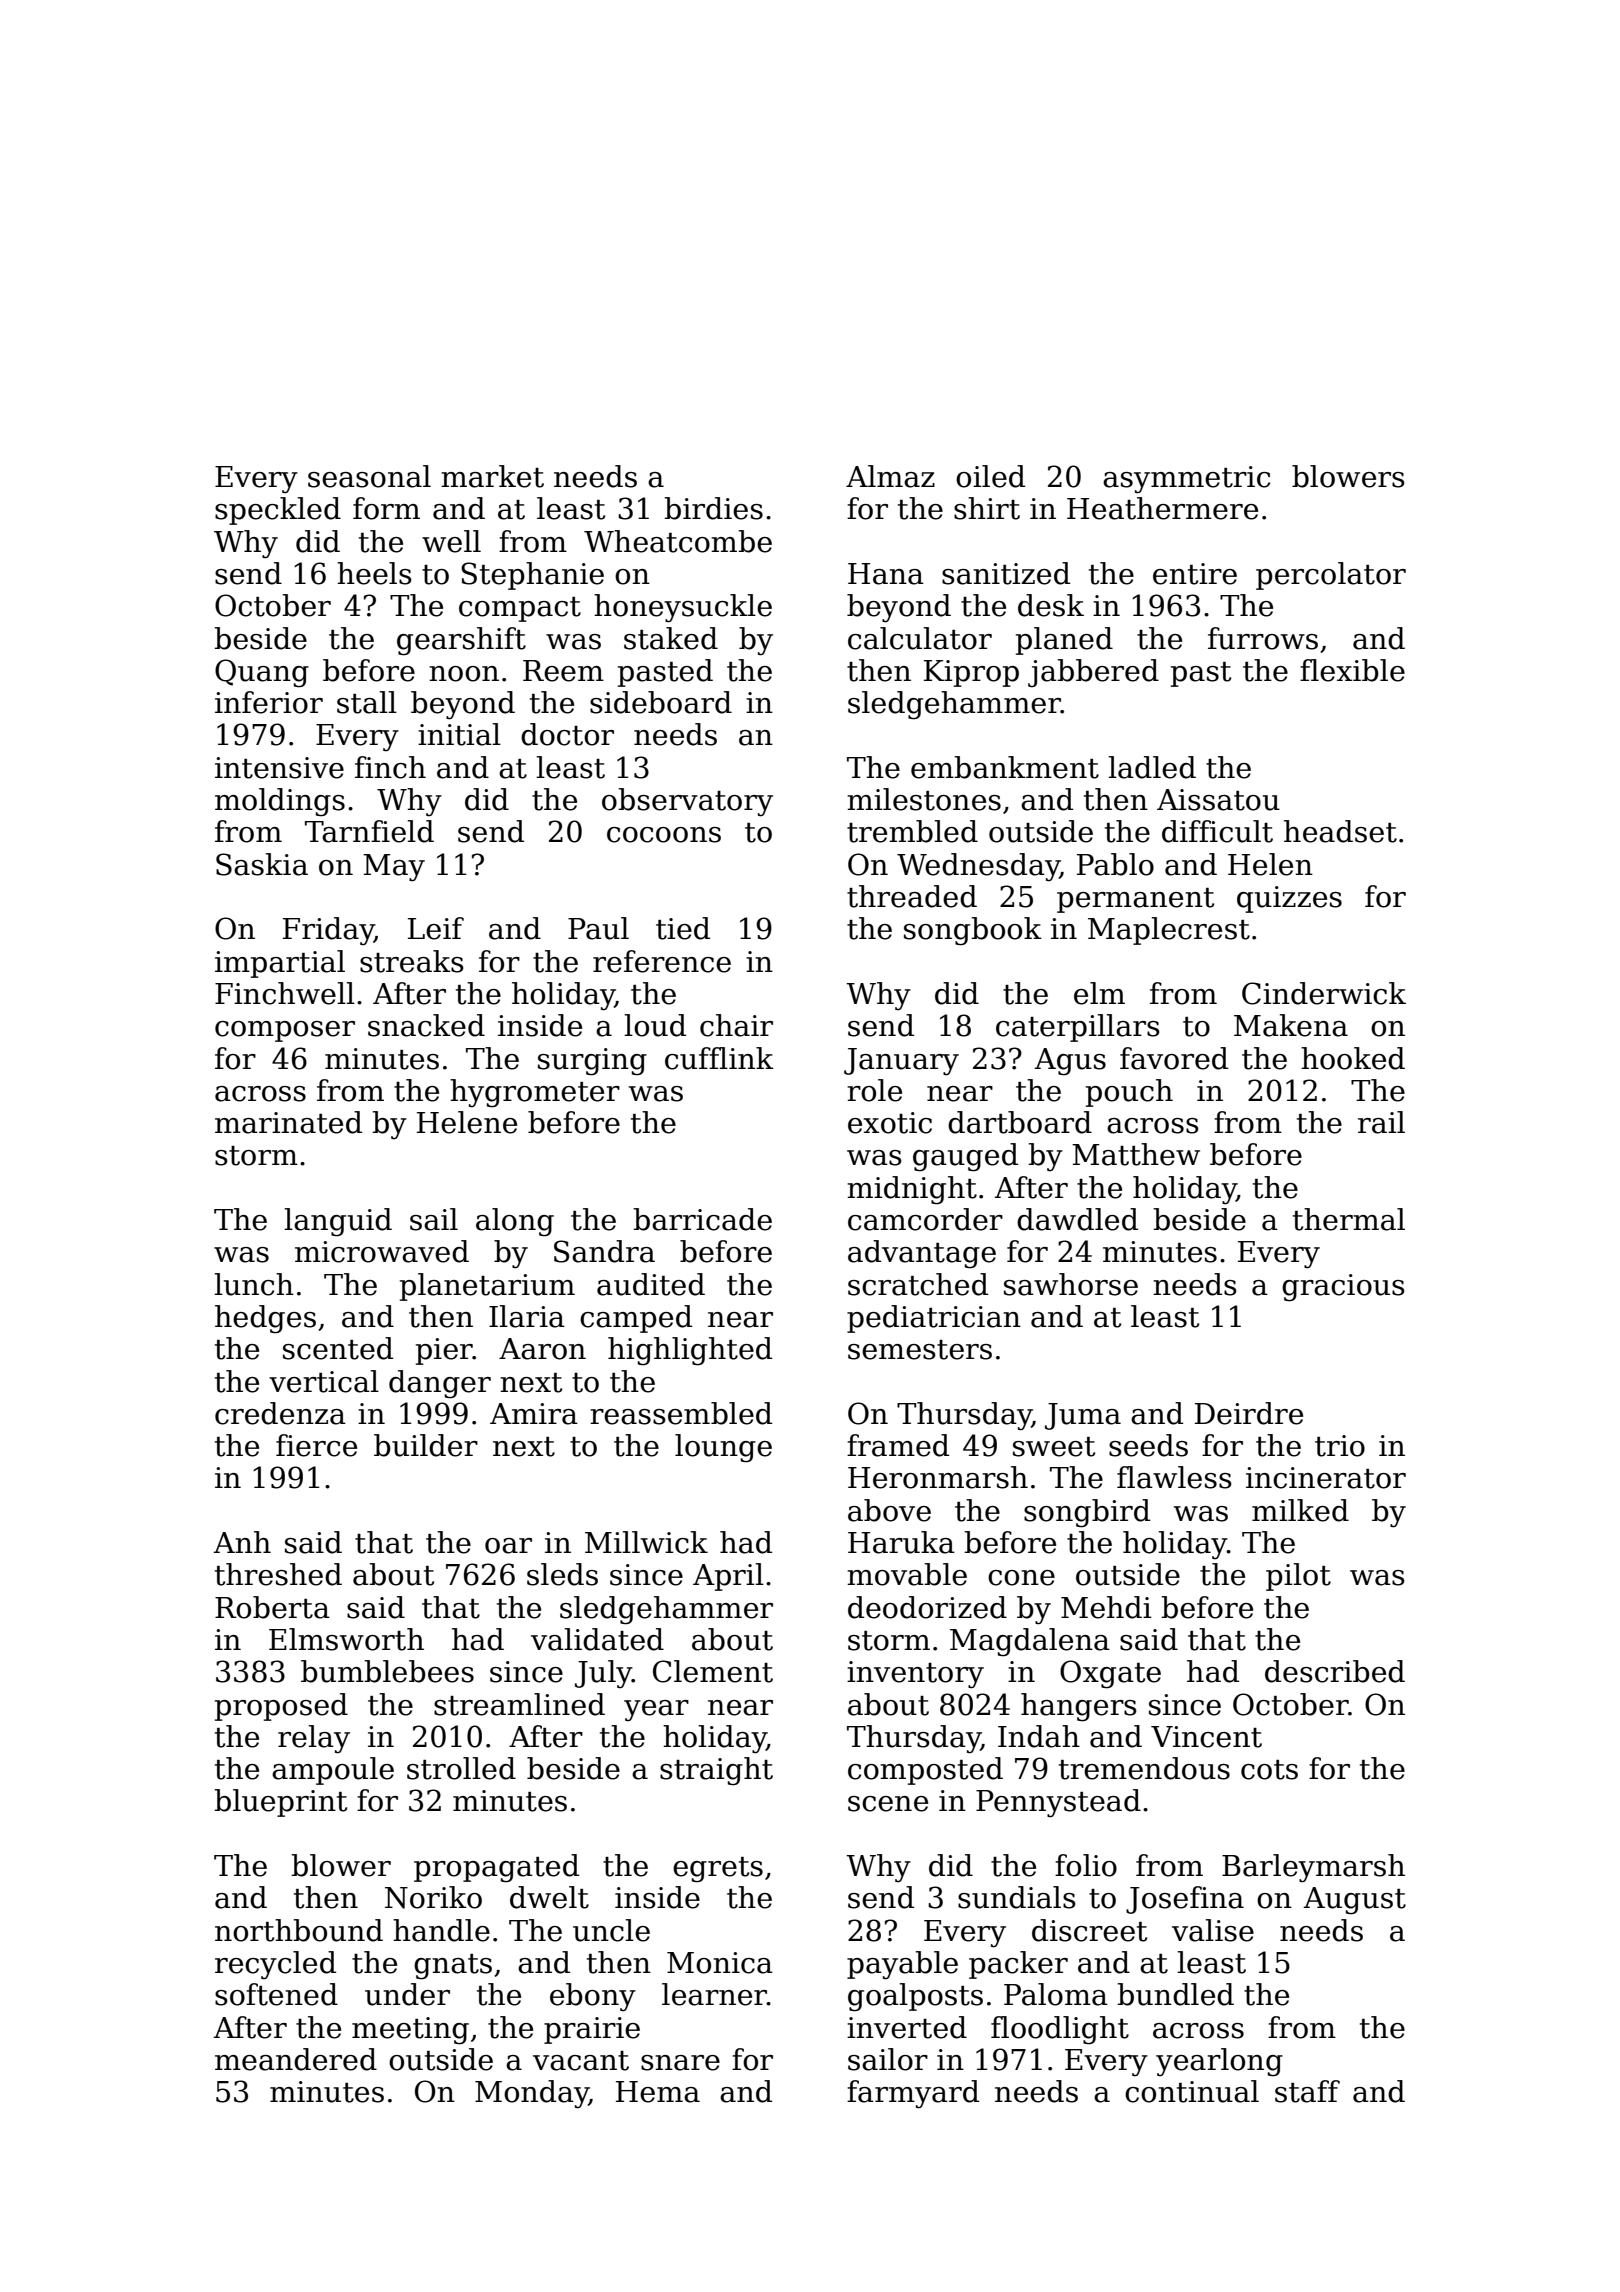 Image resolution: width=1620 pixels, height=2292 pixels. I want to click on songbook, so click(973, 931).
